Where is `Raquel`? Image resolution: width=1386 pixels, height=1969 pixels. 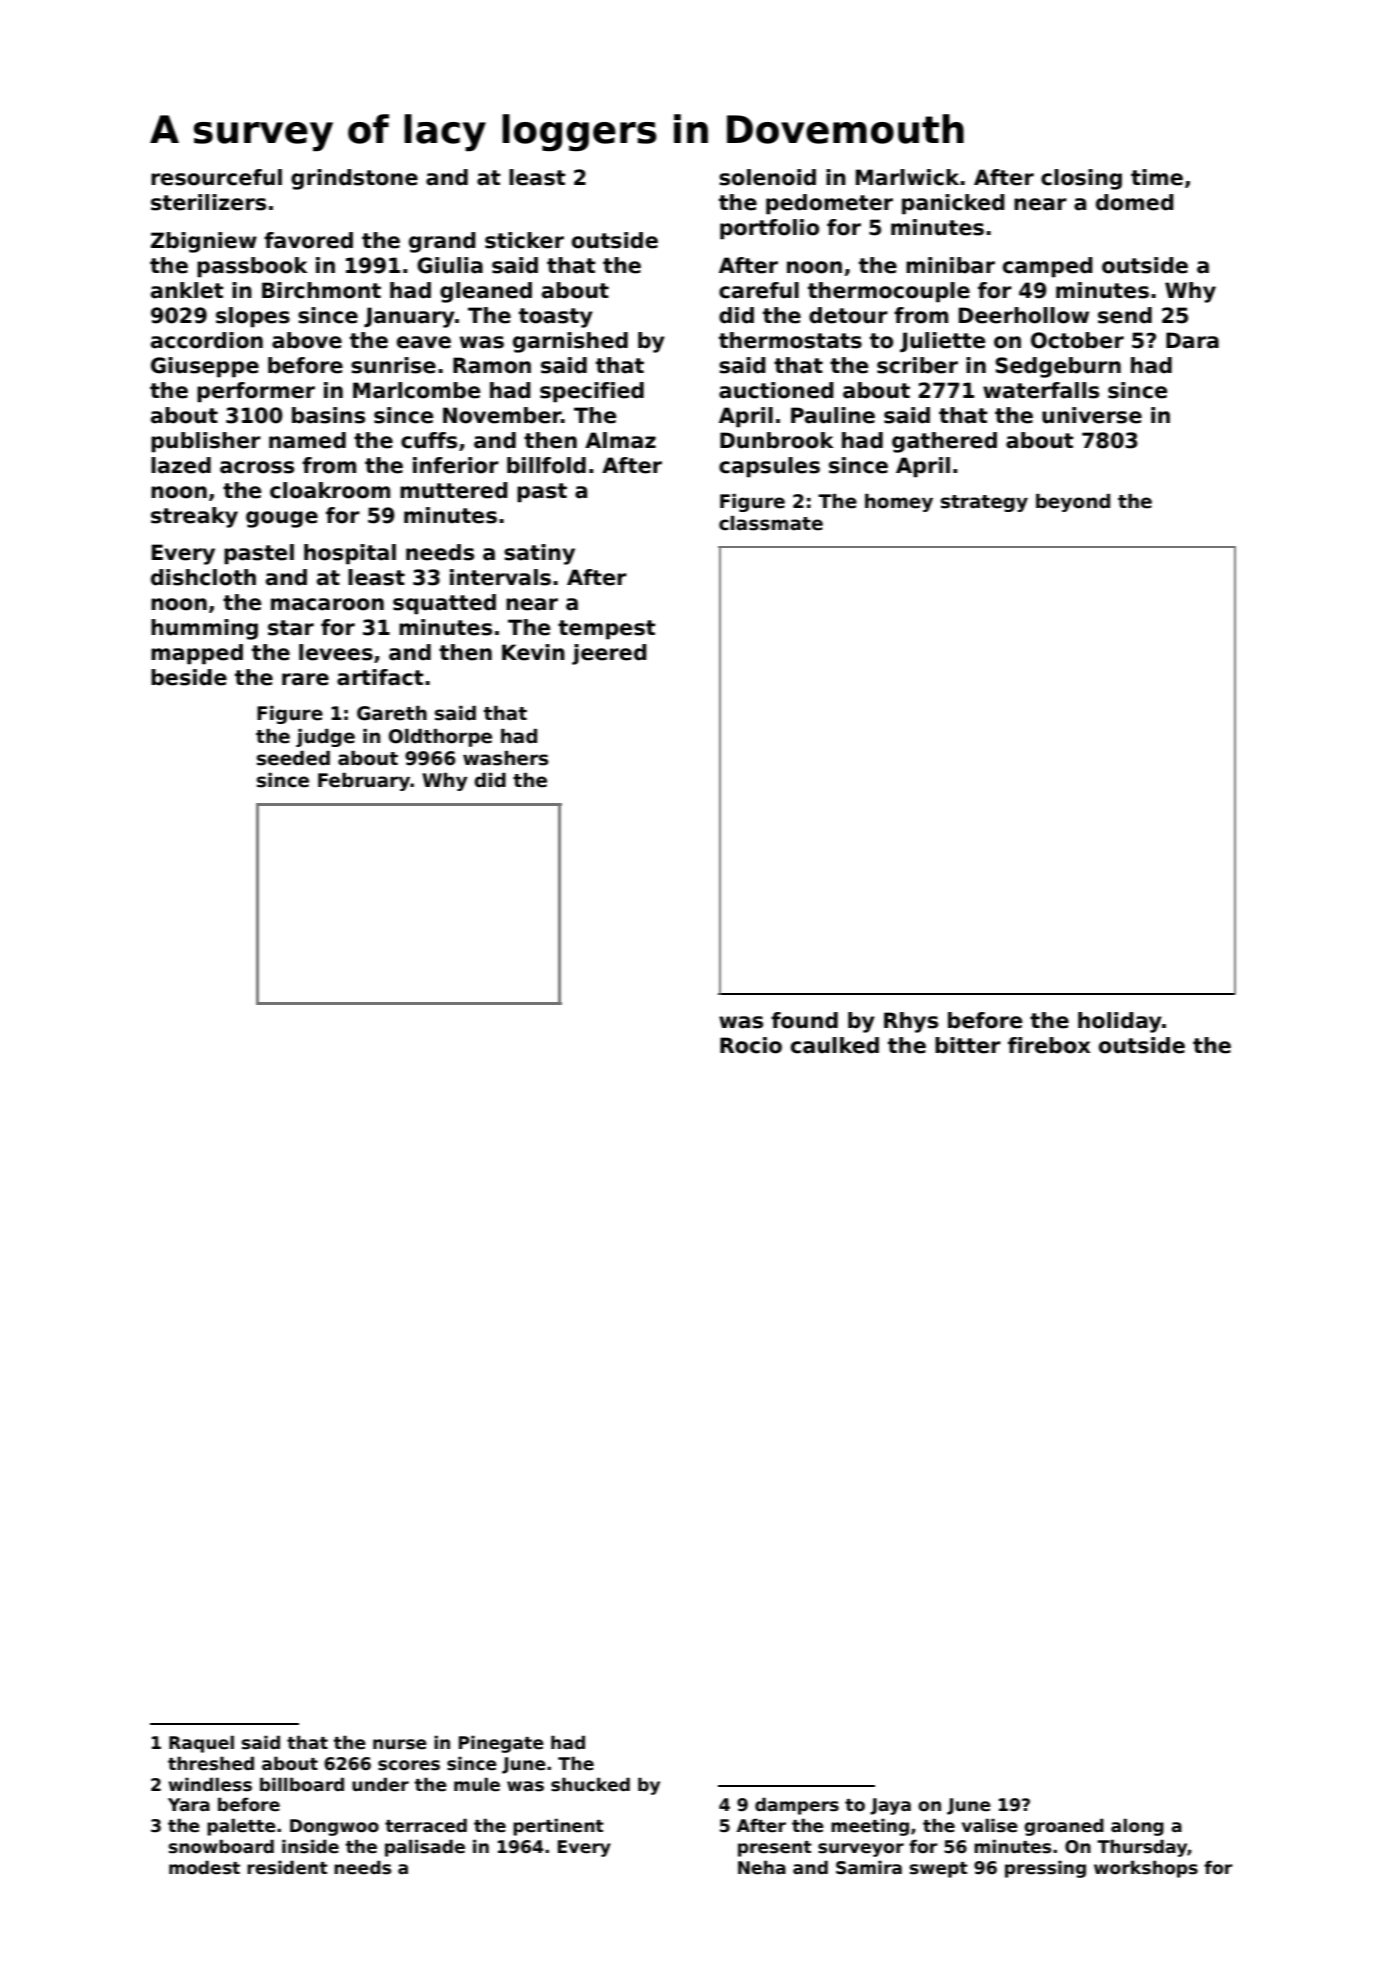
Raquel is located at coordinates (201, 1744).
